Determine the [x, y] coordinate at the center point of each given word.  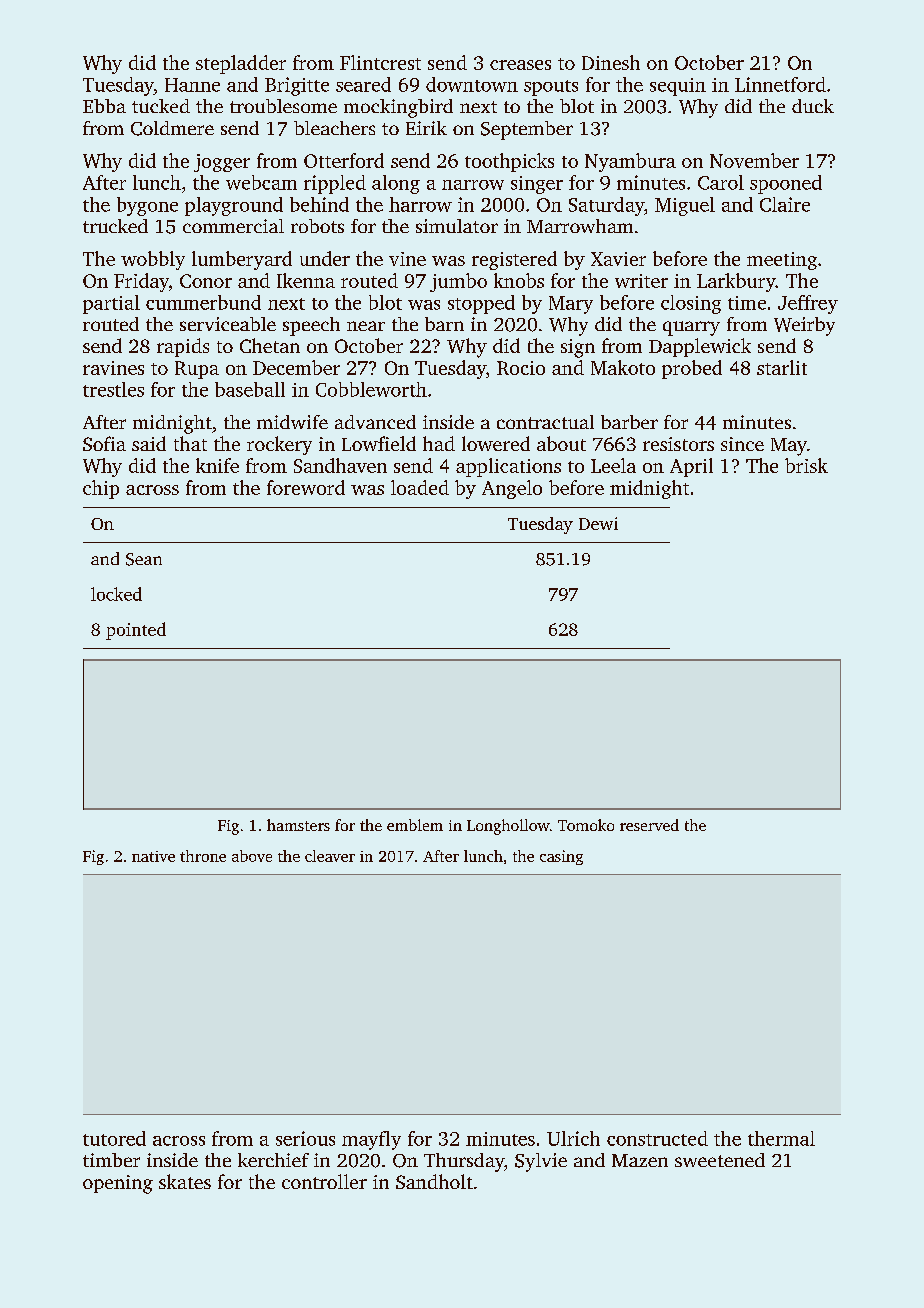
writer [641, 281]
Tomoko [586, 825]
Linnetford [780, 84]
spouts [551, 88]
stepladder [241, 64]
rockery [279, 445]
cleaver [330, 856]
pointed [136, 631]
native [153, 856]
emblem [415, 825]
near [366, 326]
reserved [649, 825]
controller [324, 1181]
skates [185, 1181]
